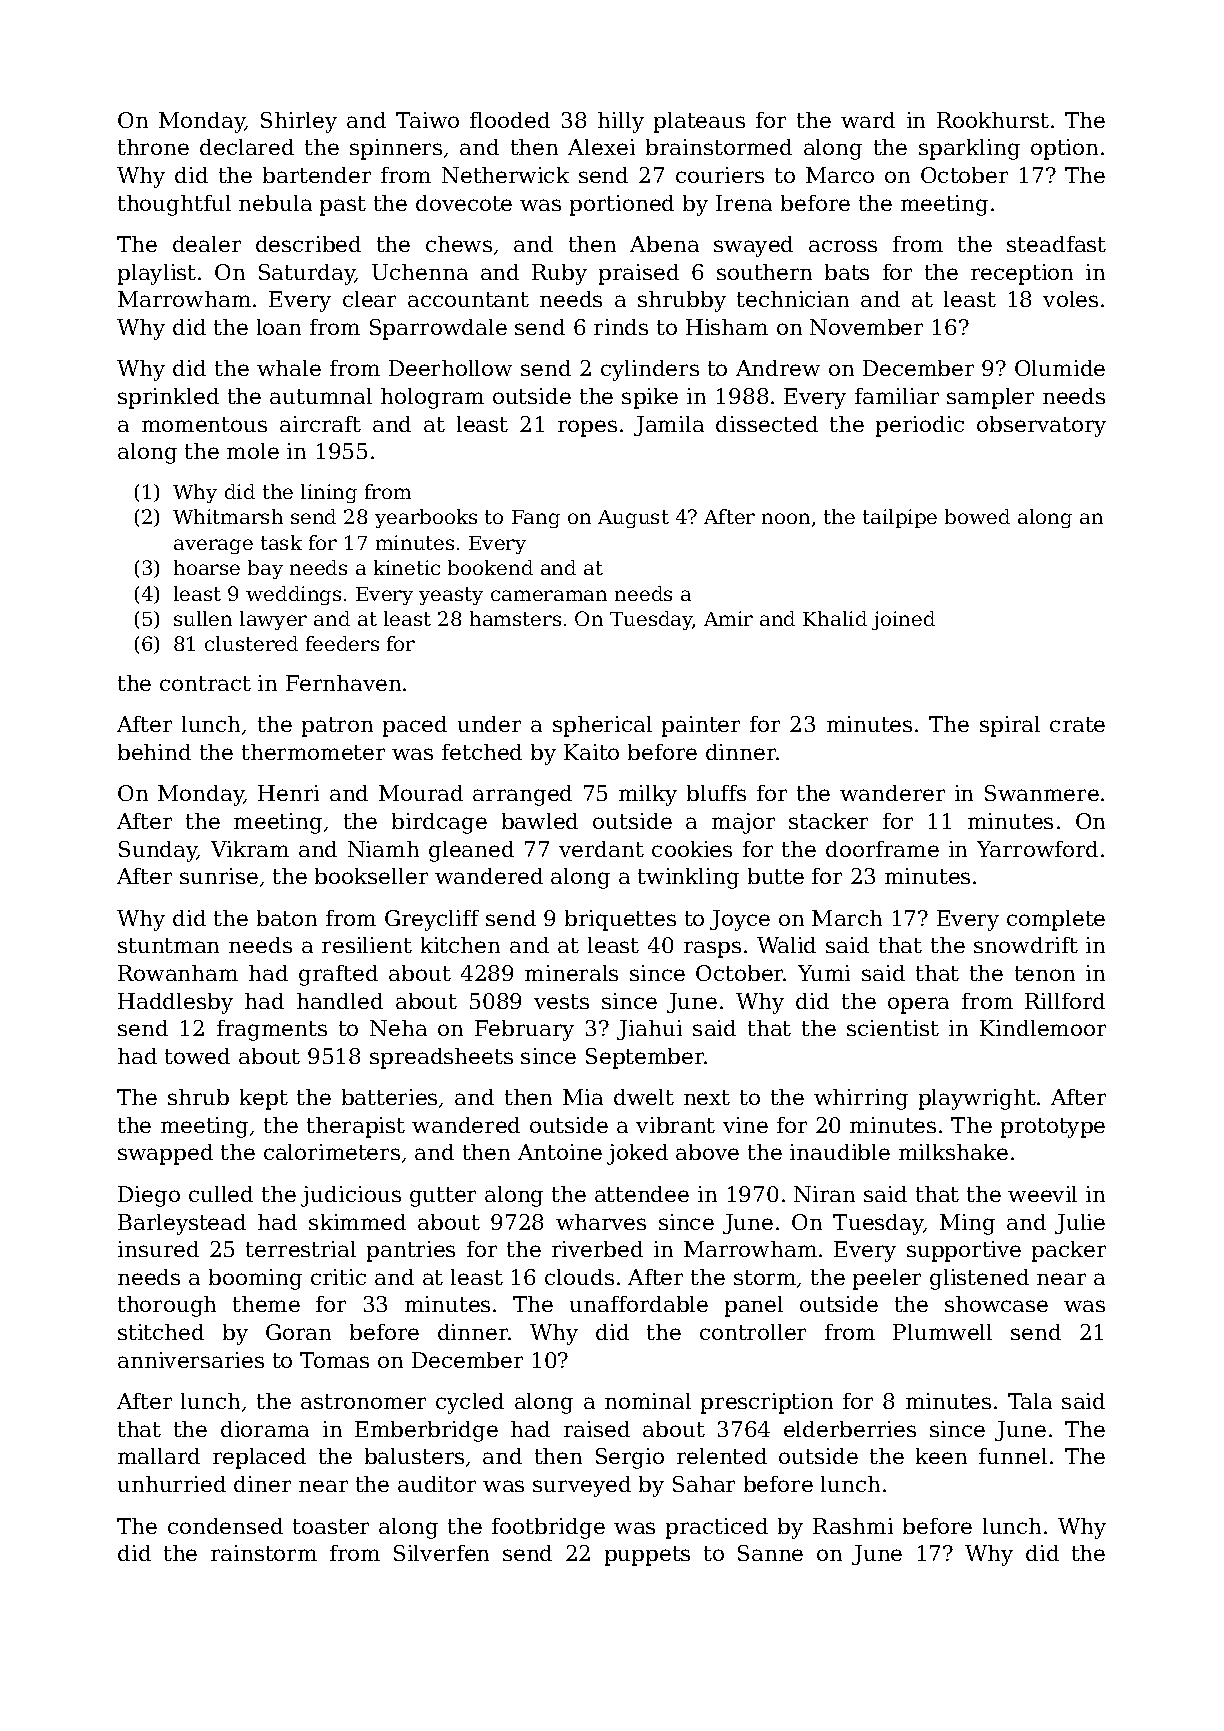  What do you see at coordinates (993, 120) in the screenshot?
I see `Rookhurst` at bounding box center [993, 120].
